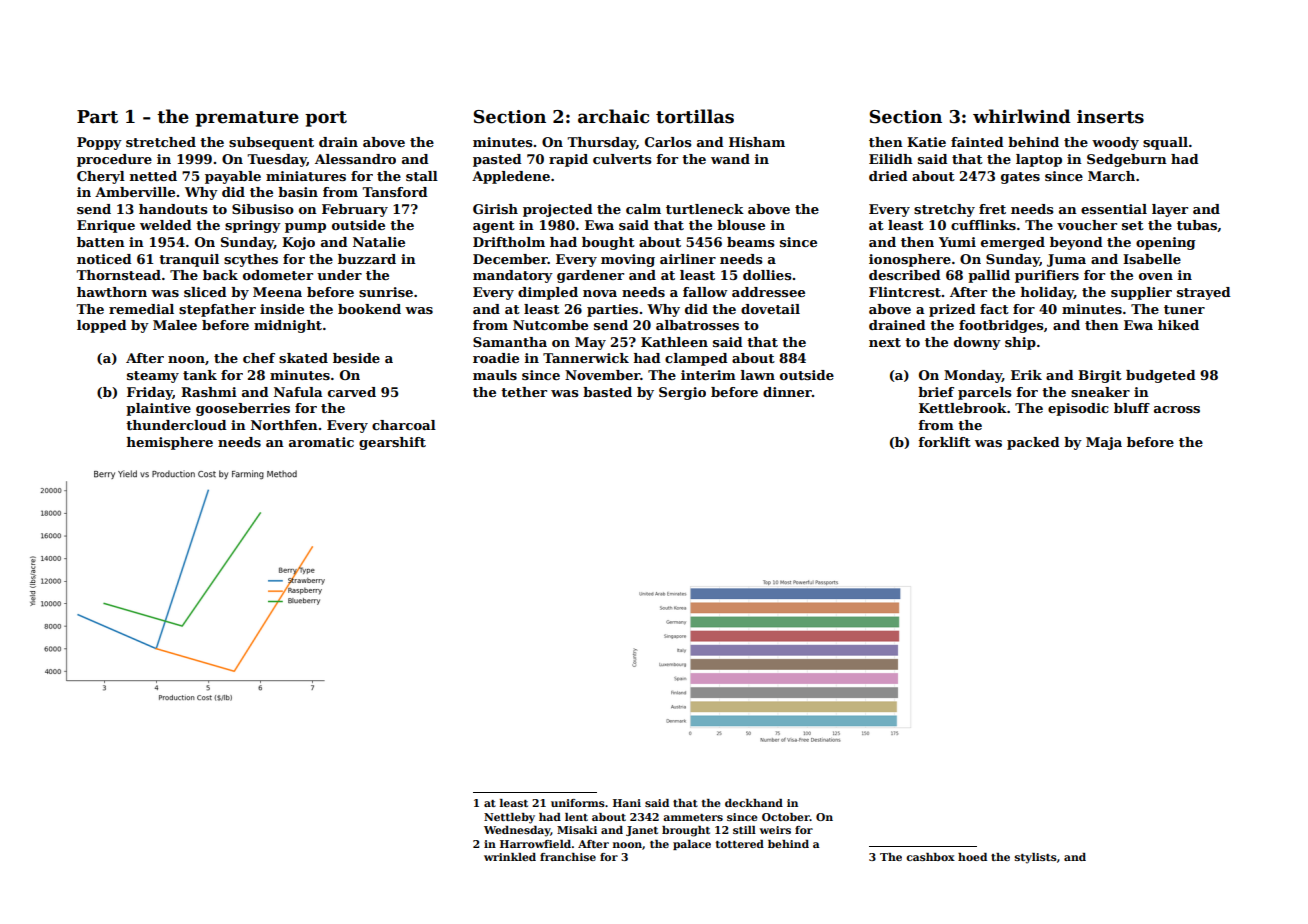  Describe the element at coordinates (321, 442) in the screenshot. I see `aromatic` at that location.
